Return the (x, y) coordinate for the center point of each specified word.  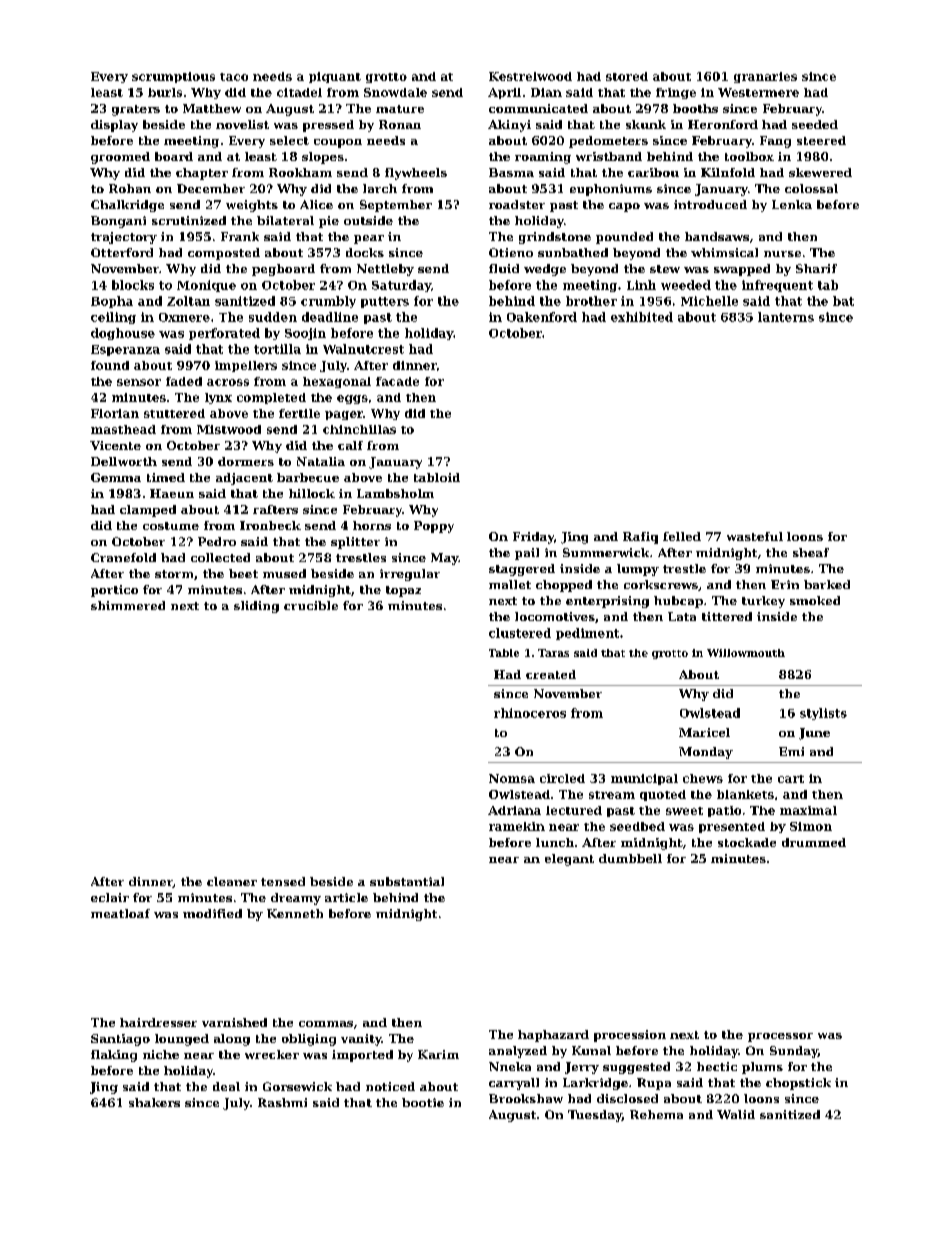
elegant (569, 860)
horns (372, 525)
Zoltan (188, 301)
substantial (407, 881)
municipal (644, 779)
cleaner (232, 881)
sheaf (811, 552)
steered (821, 140)
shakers (154, 1102)
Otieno (511, 252)
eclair (110, 897)
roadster (517, 204)
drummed (814, 842)
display (114, 126)
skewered (820, 172)
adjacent (244, 479)
